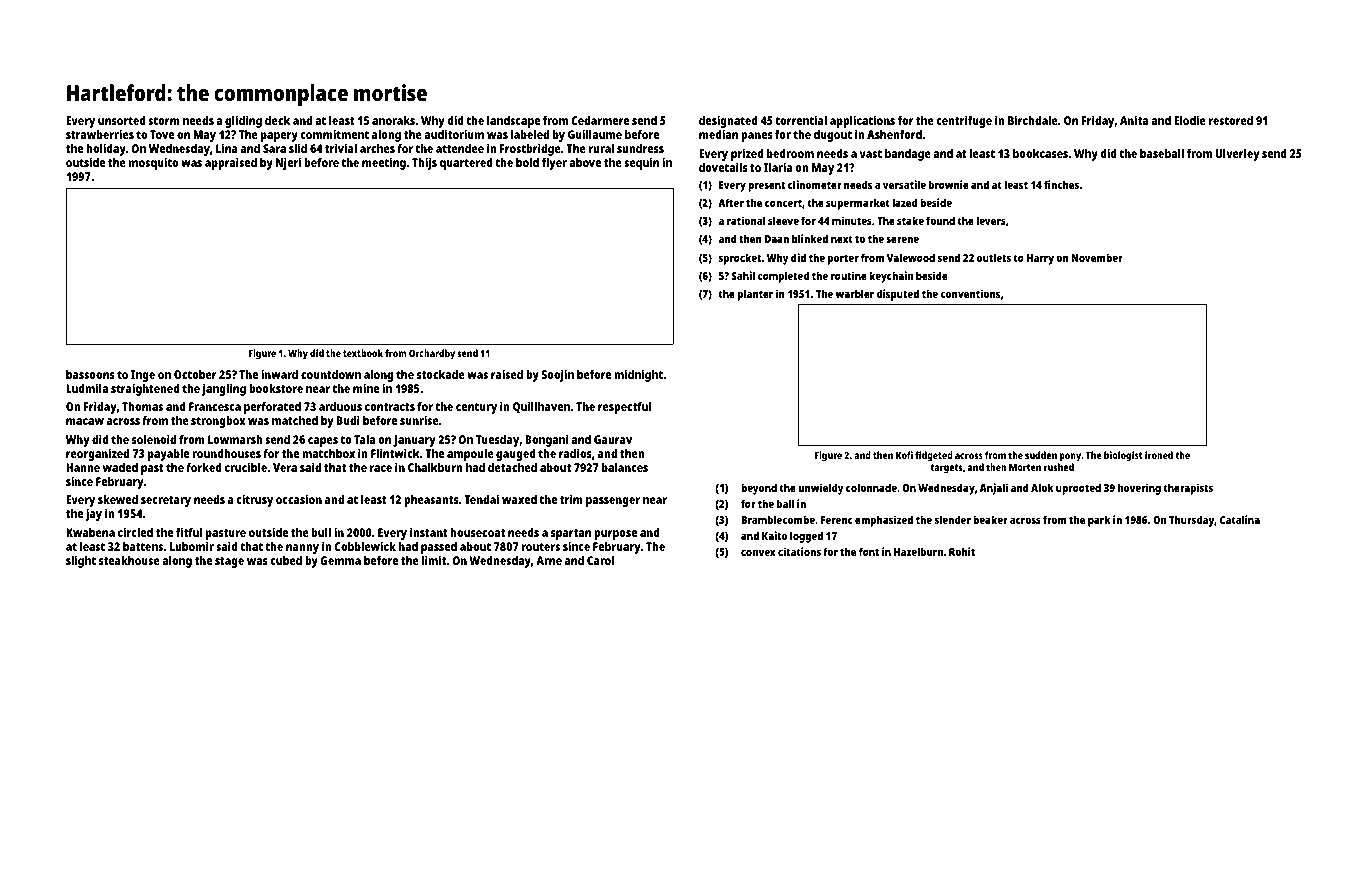 The width and height of the screenshot is (1372, 887). Describe the element at coordinates (638, 376) in the screenshot. I see `midnight` at that location.
